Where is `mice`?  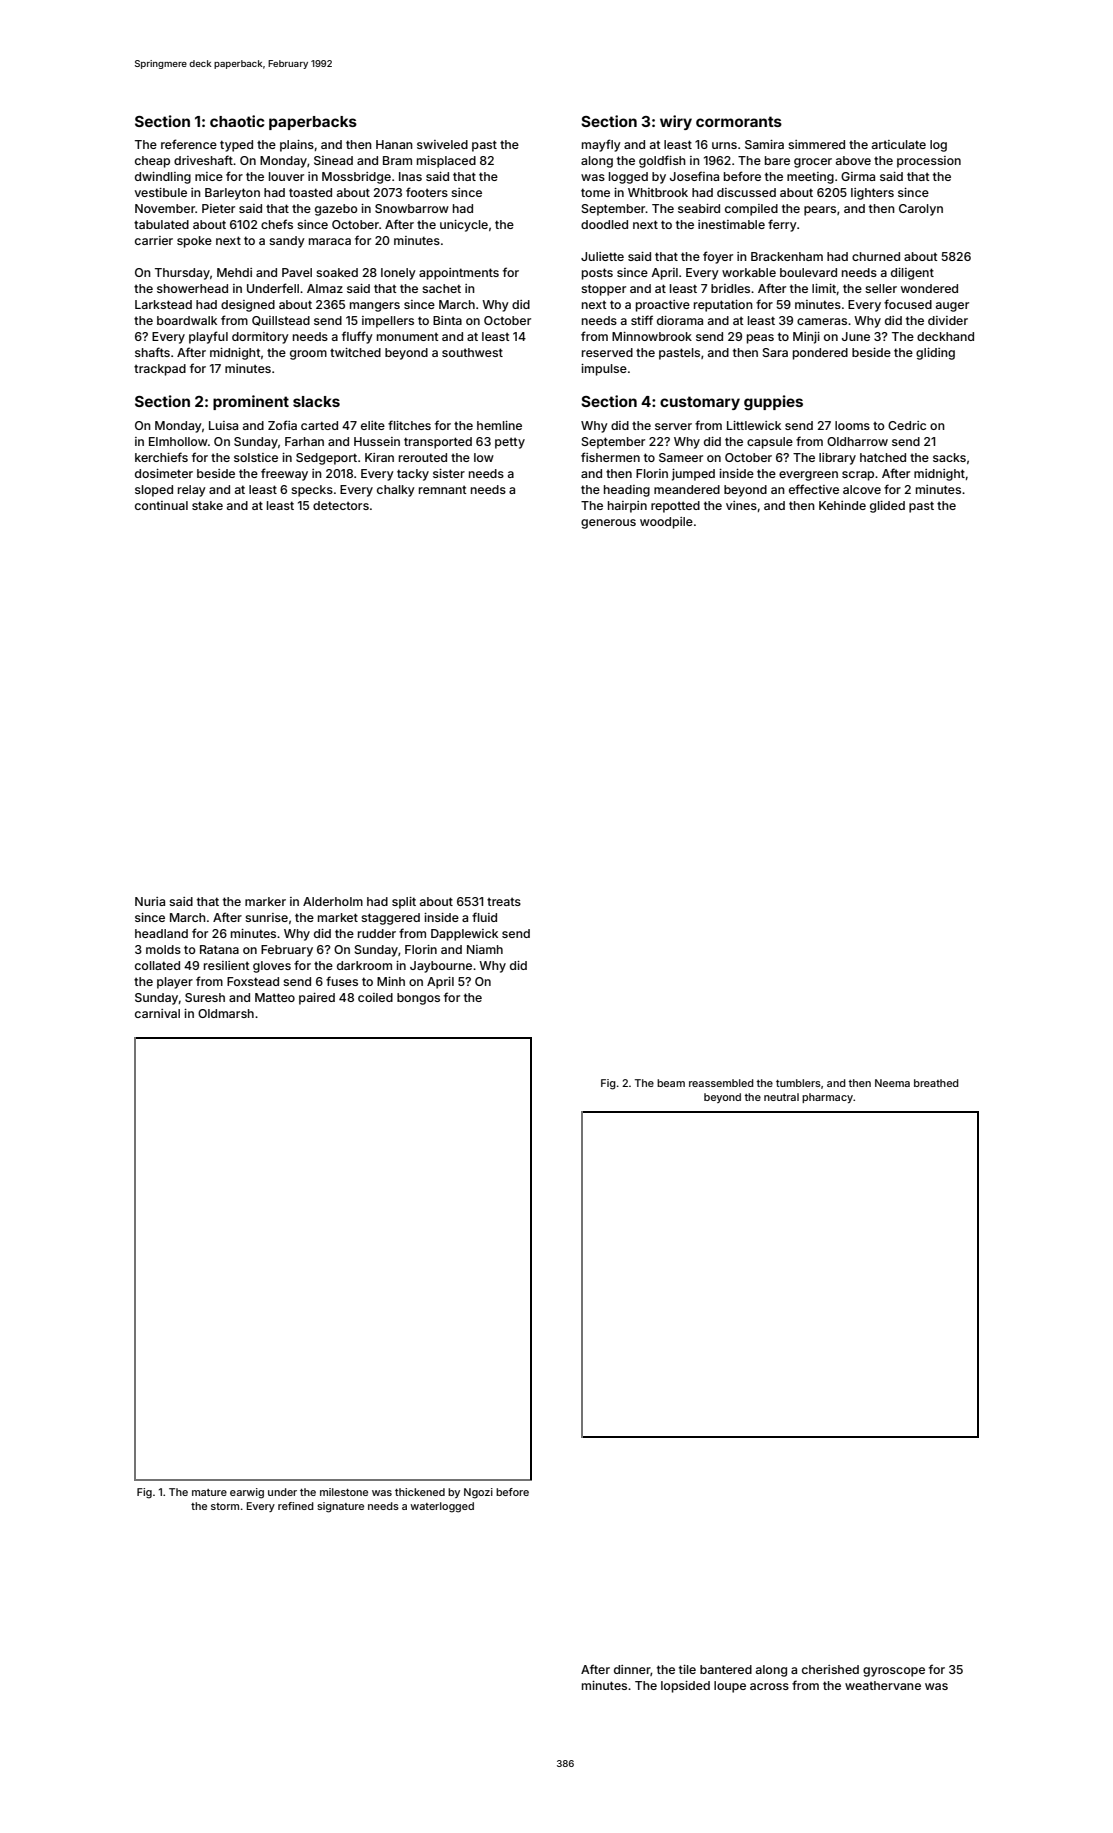
mice is located at coordinates (209, 176).
